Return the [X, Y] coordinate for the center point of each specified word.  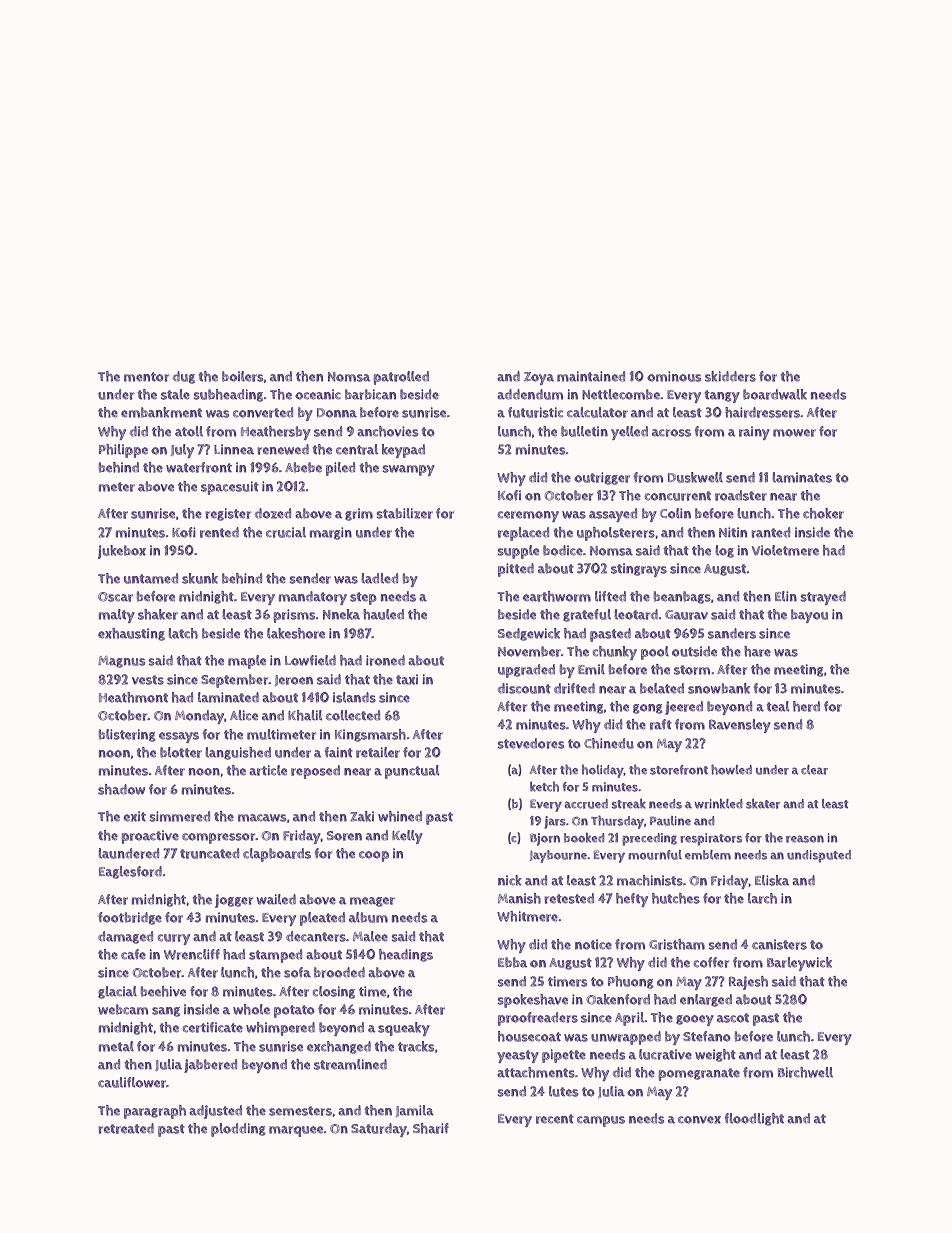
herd [806, 706]
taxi [407, 679]
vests [148, 680]
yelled [629, 433]
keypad [403, 451]
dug [184, 377]
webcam [123, 1009]
